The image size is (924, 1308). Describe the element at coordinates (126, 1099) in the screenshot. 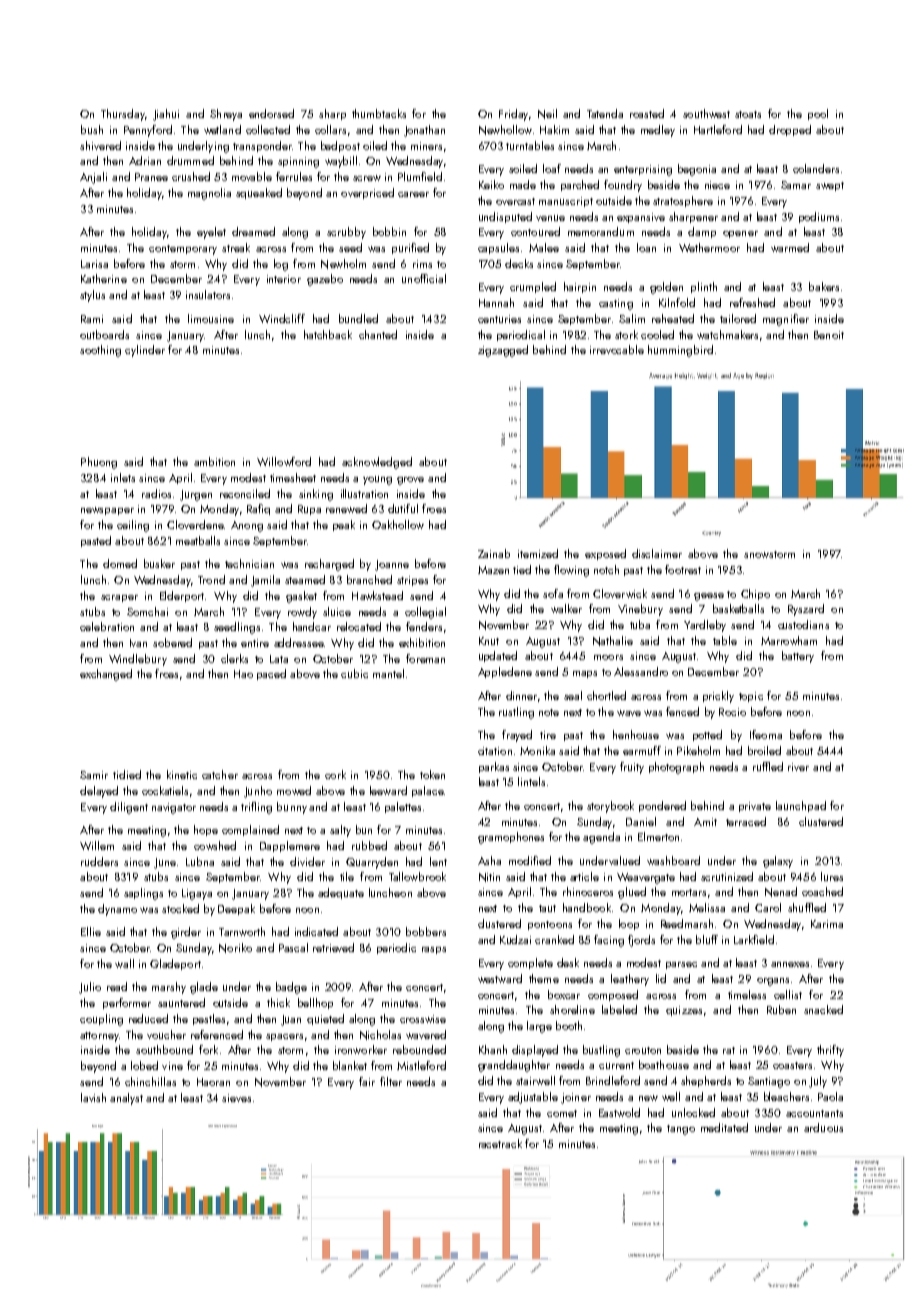

I see `analyst` at that location.
